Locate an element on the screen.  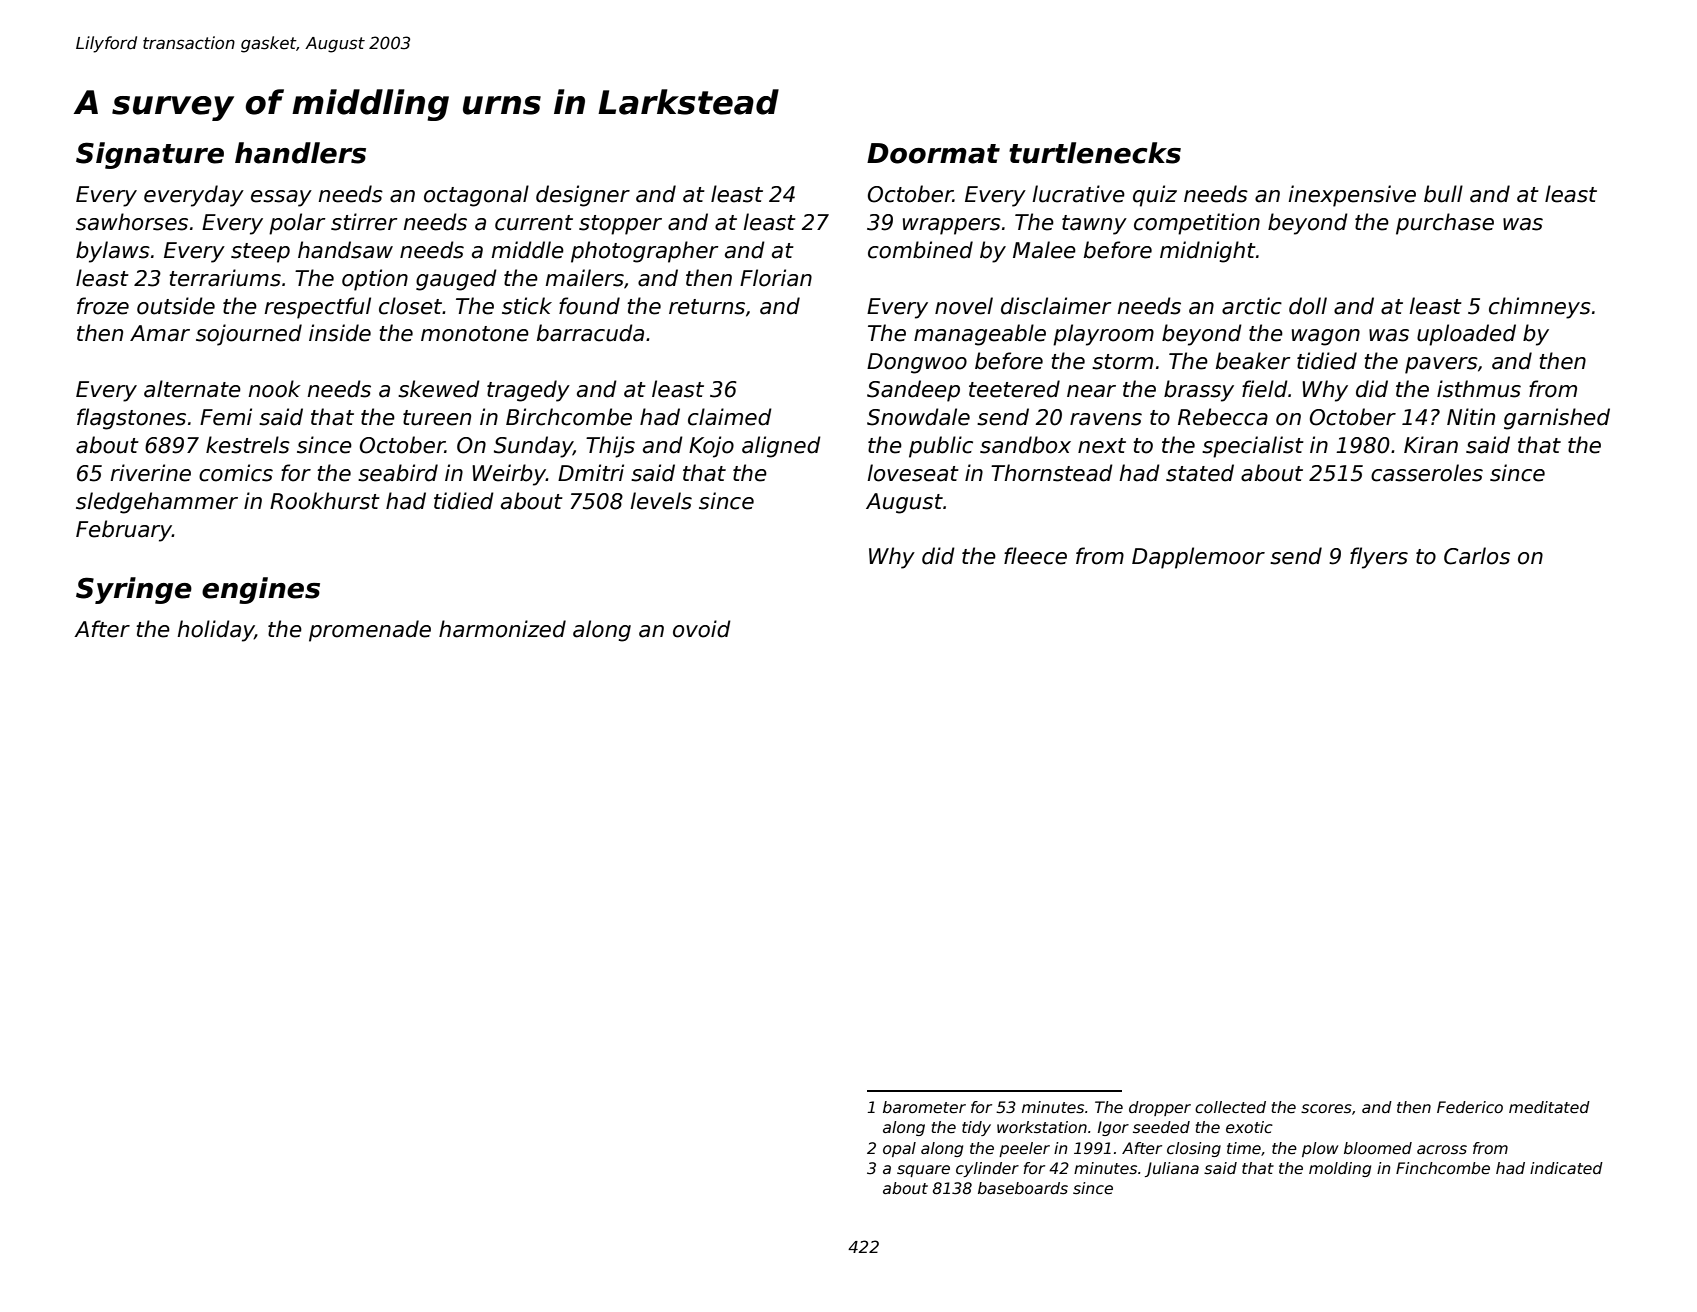
square is located at coordinates (923, 1171).
